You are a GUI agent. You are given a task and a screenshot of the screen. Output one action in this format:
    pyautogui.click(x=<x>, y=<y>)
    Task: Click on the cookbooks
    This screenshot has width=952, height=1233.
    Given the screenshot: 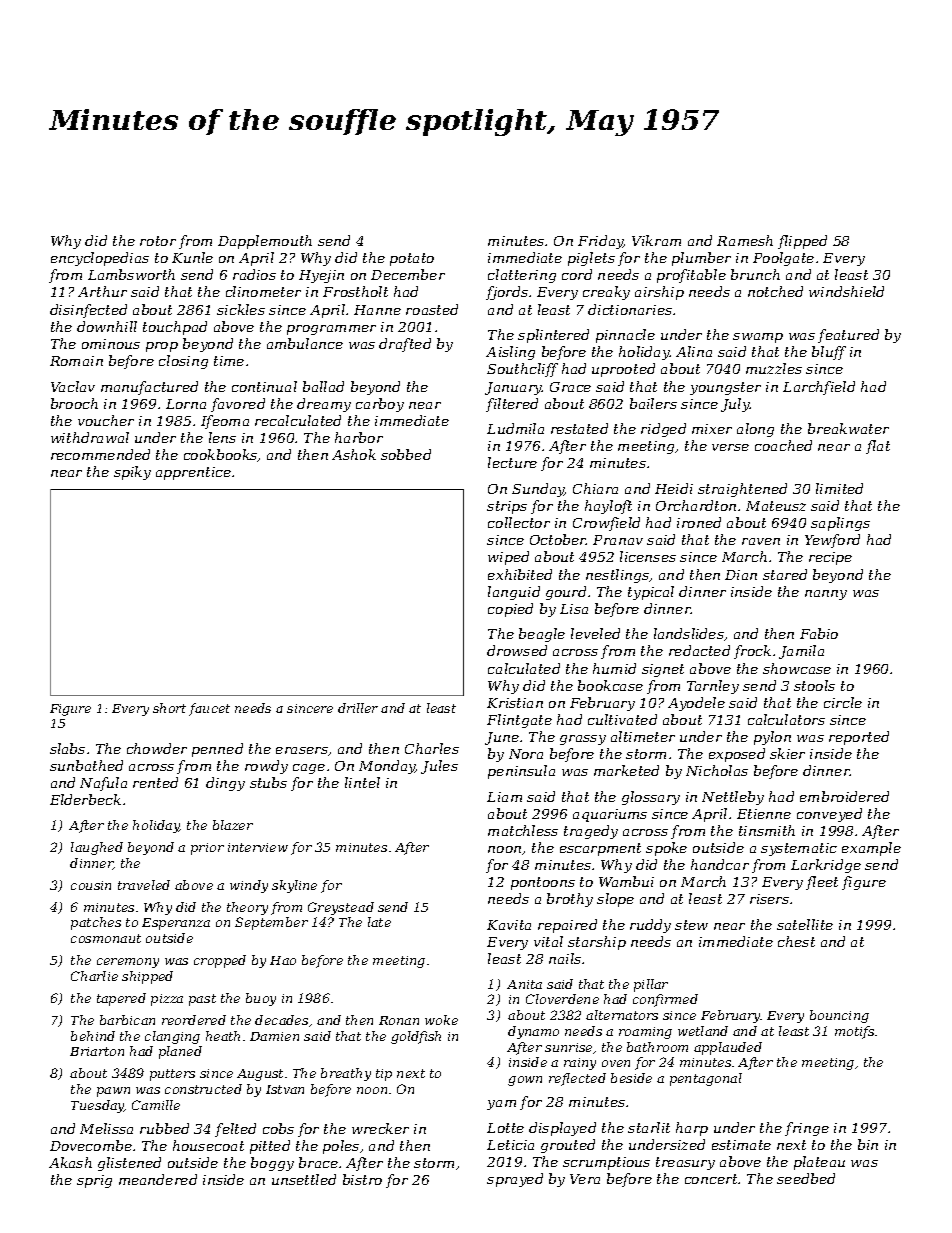 What is the action you would take?
    pyautogui.click(x=221, y=455)
